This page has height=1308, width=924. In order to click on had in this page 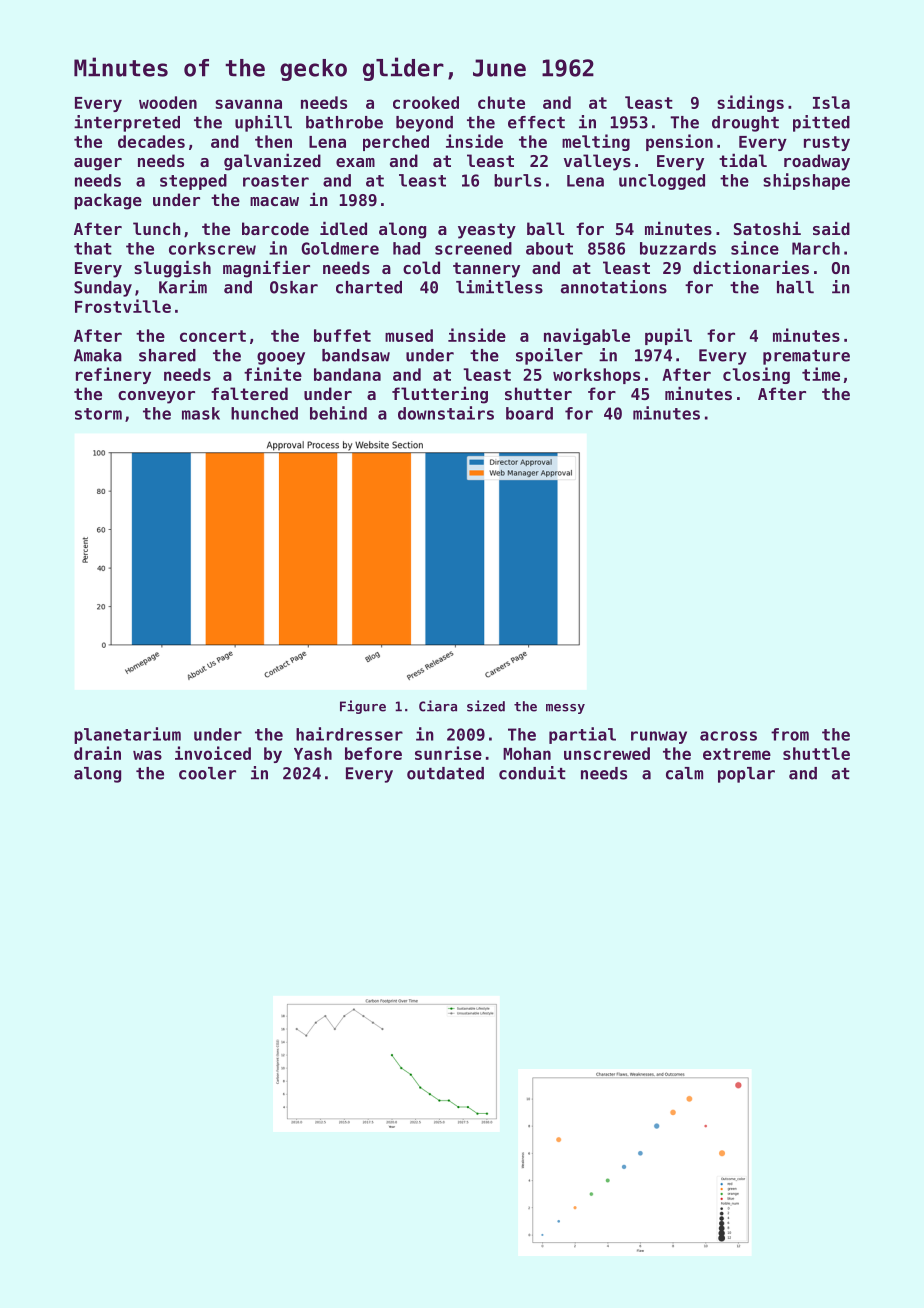, I will do `click(406, 248)`.
